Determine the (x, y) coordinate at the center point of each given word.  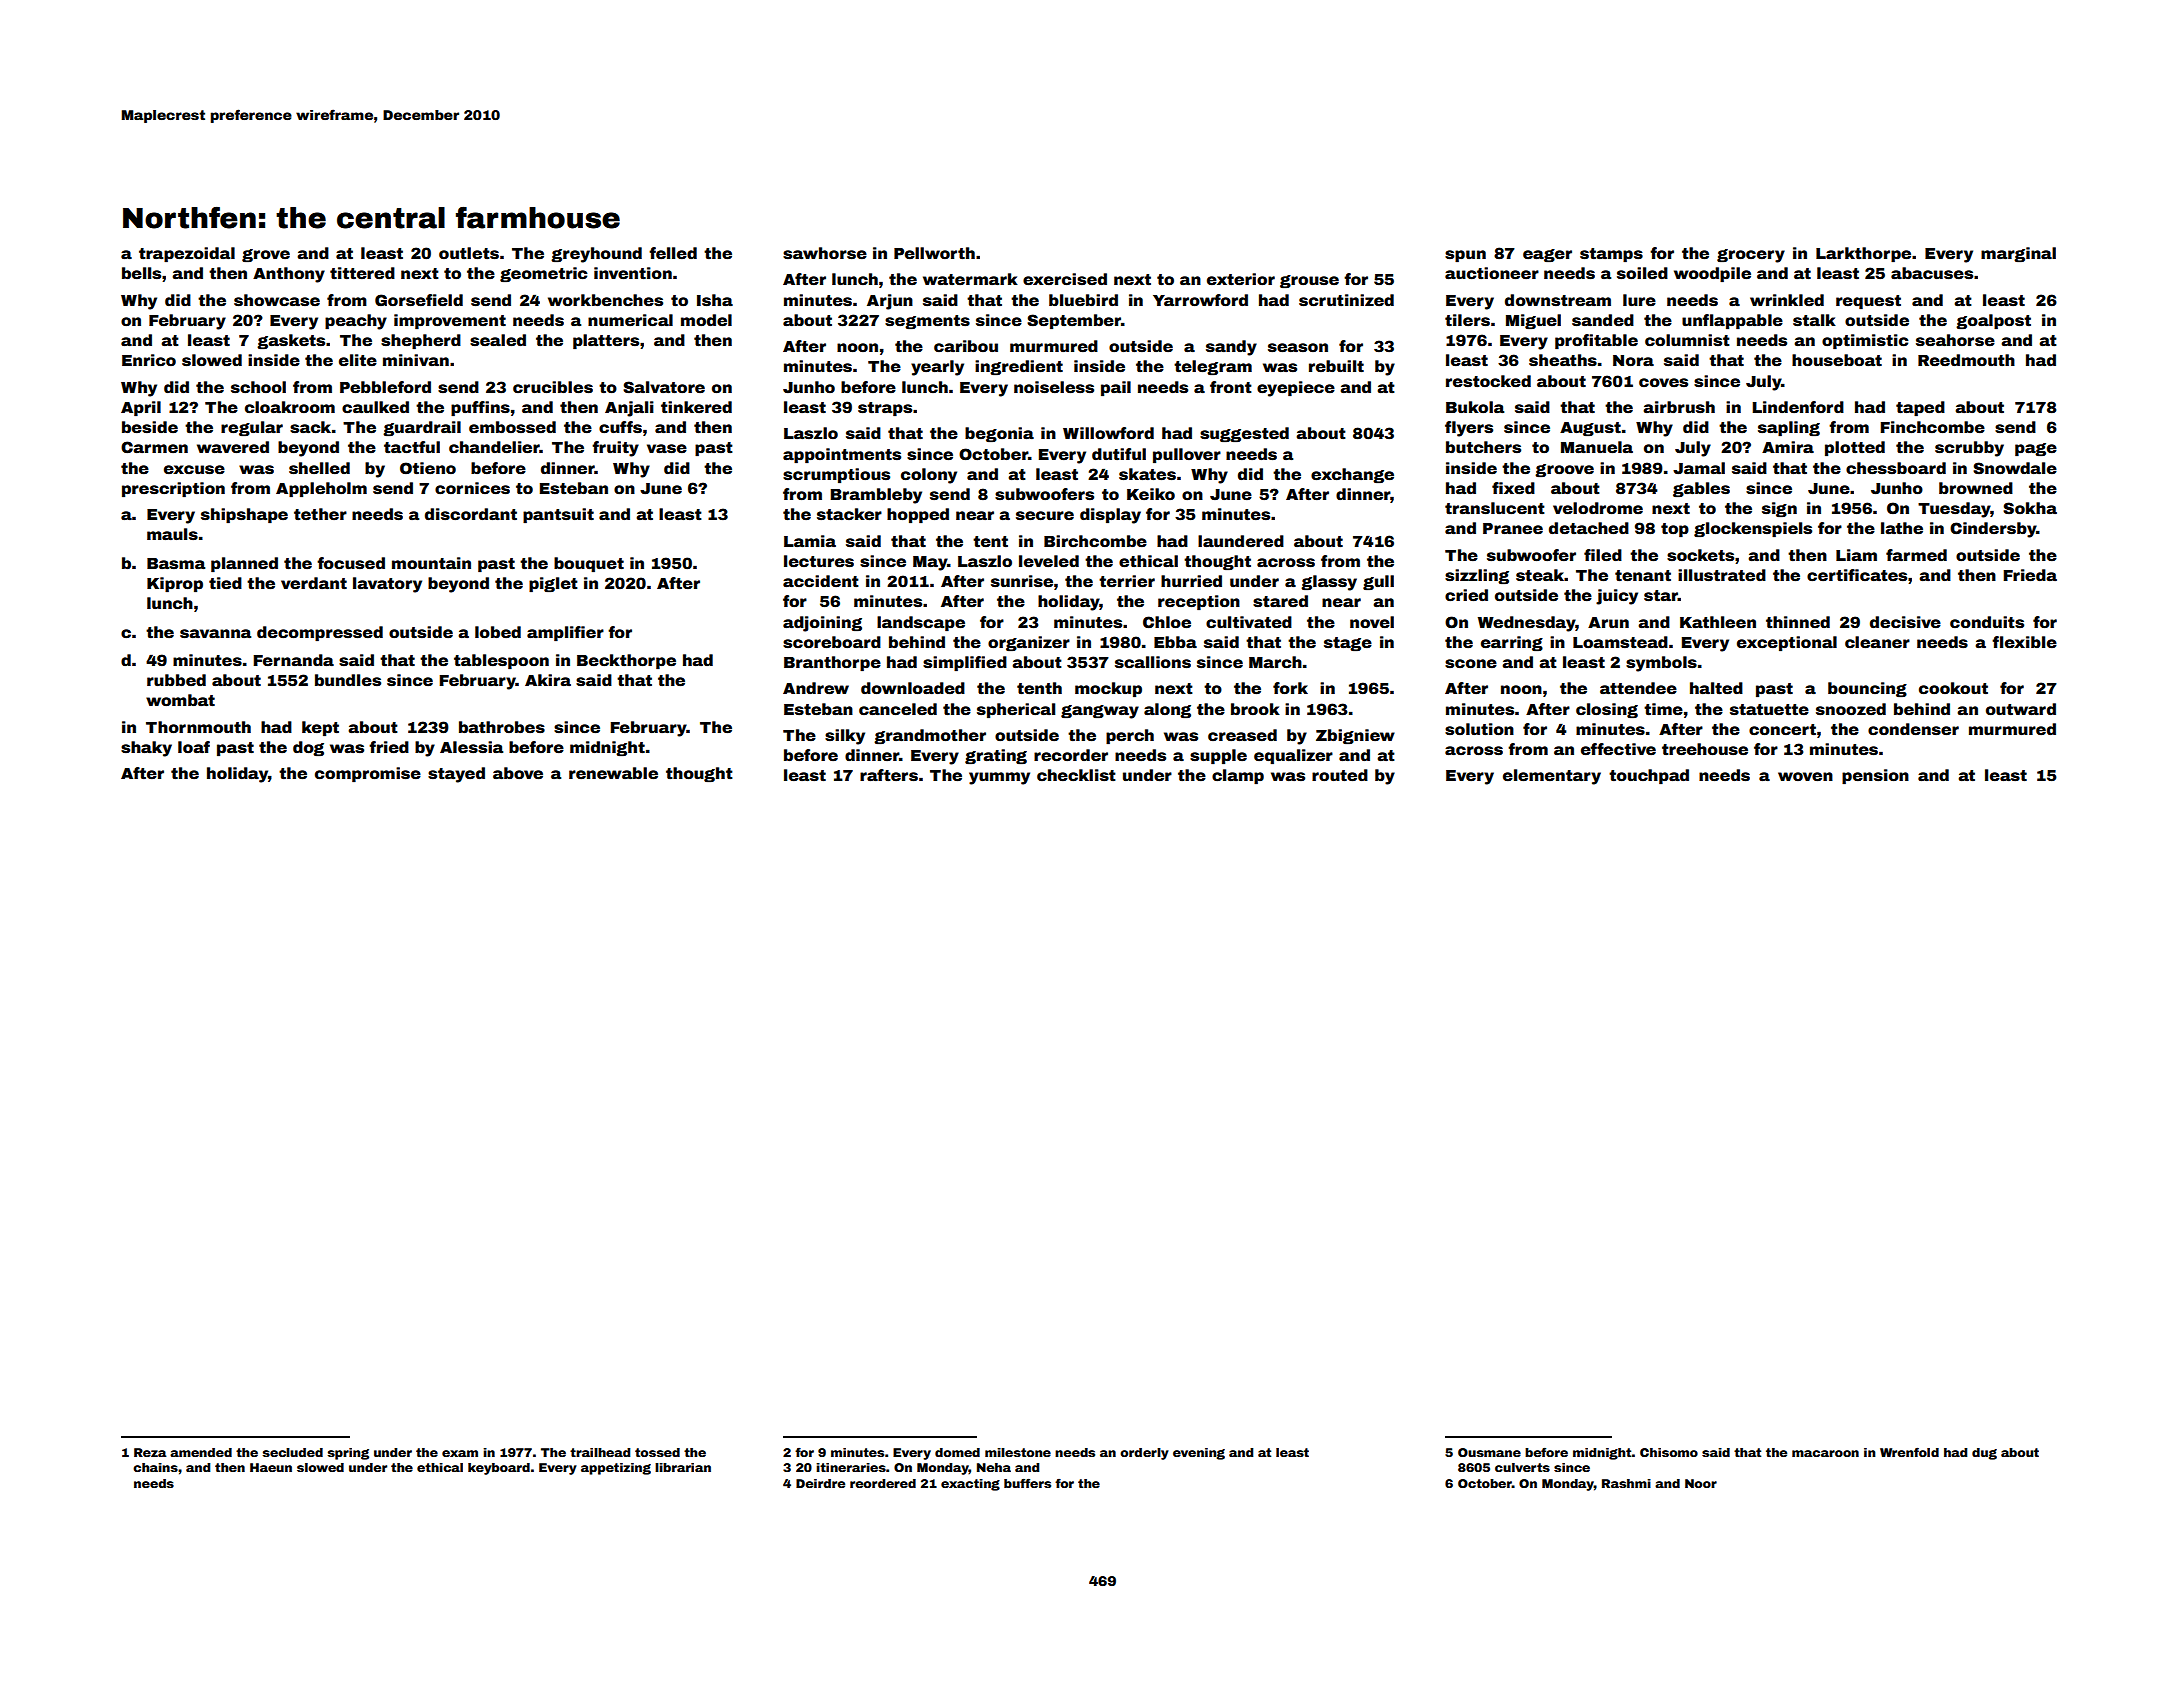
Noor (1701, 1483)
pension (1875, 777)
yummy (999, 778)
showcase (277, 300)
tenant (1643, 576)
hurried (1191, 581)
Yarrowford (1200, 300)
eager (1547, 256)
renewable (613, 773)
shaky (146, 749)
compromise (368, 775)
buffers (1027, 1483)
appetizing (616, 1469)
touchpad (1649, 777)
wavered (233, 447)
